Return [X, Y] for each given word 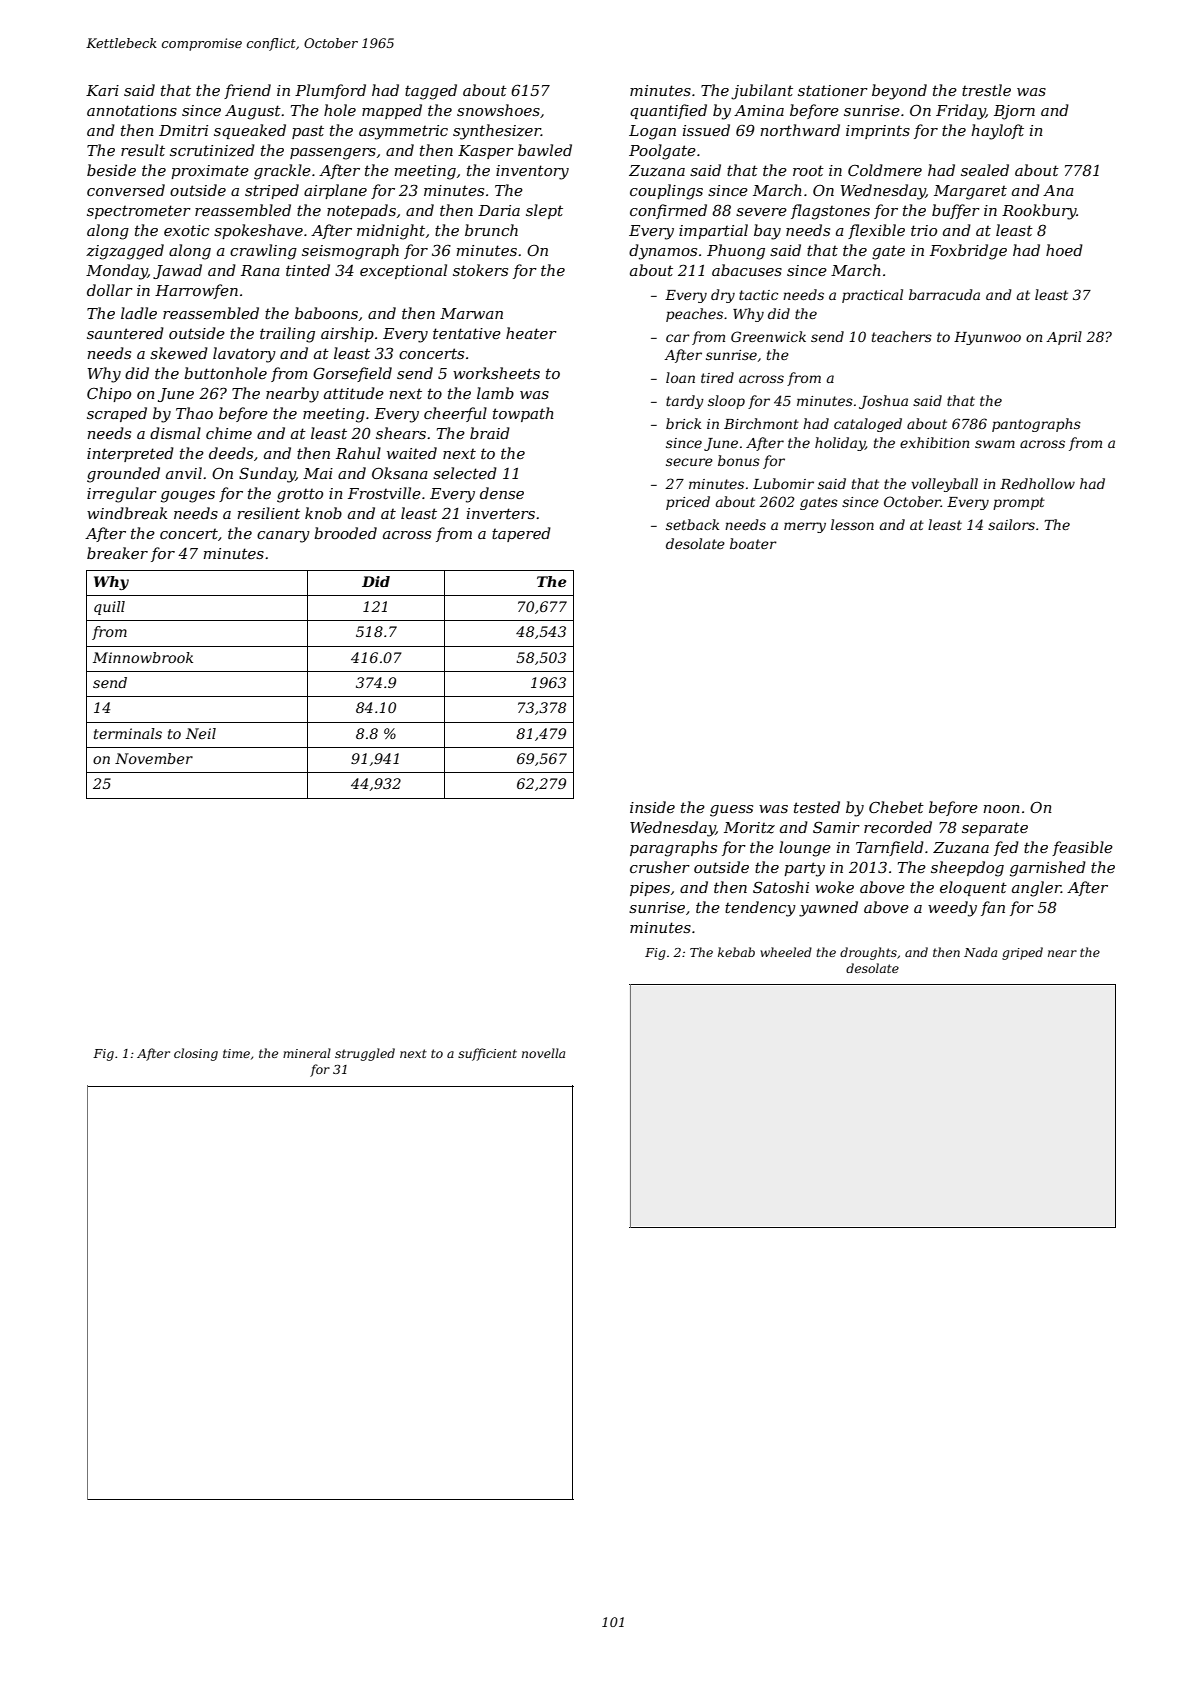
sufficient [487, 1054]
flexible [876, 231]
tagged [431, 92]
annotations [132, 110]
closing [196, 1054]
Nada [980, 952]
